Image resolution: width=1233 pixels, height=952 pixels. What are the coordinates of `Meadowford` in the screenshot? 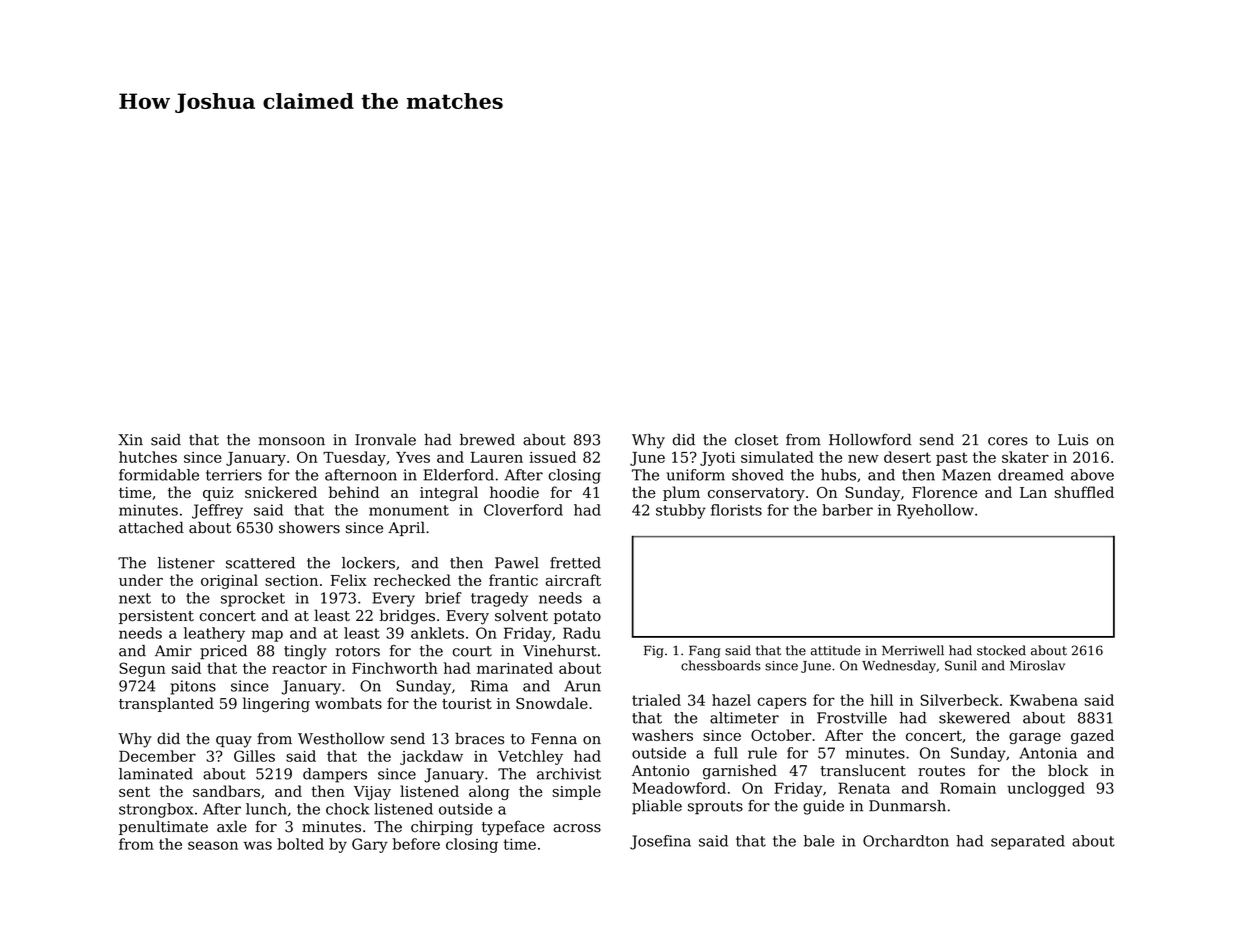 It's located at (679, 788).
